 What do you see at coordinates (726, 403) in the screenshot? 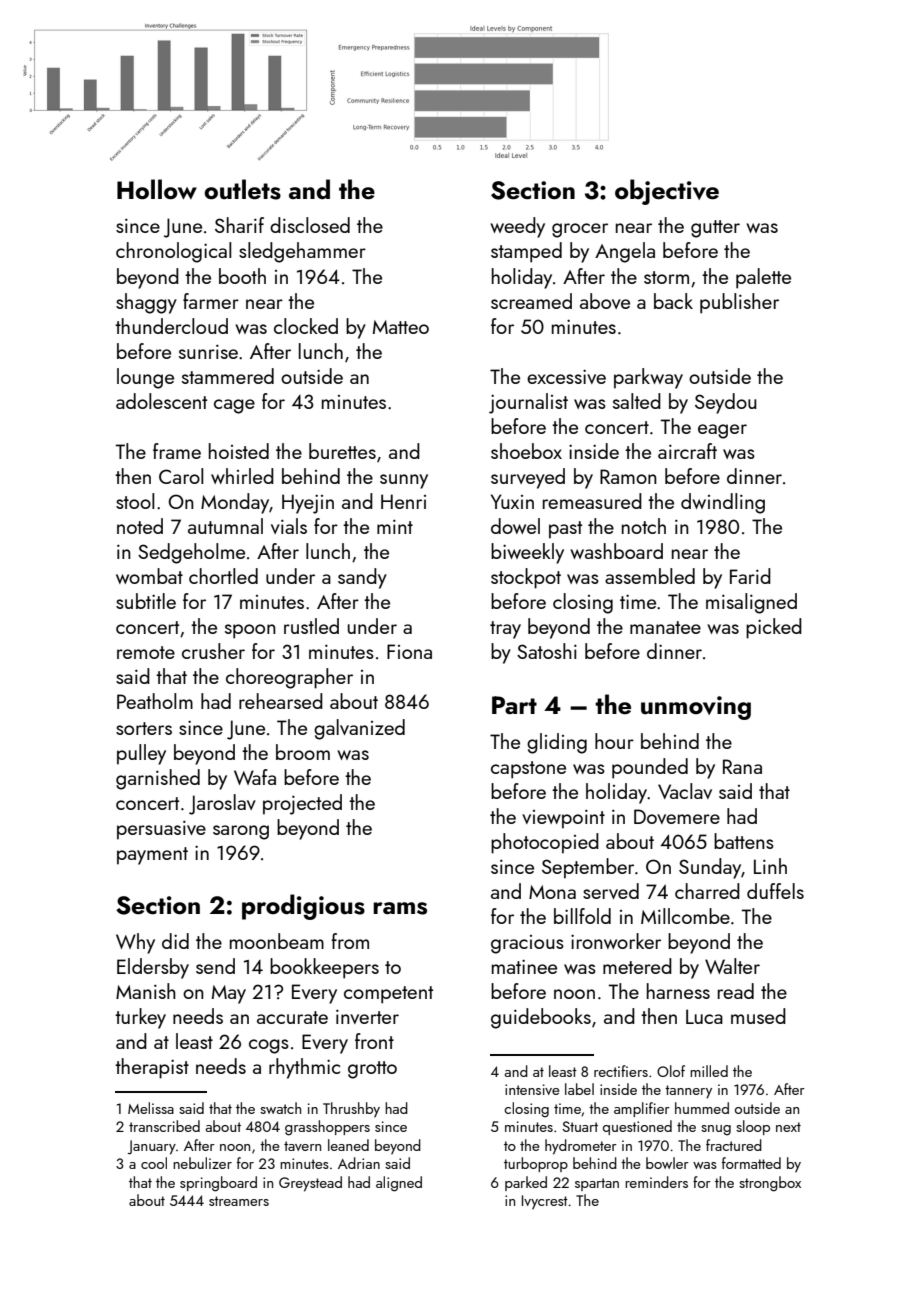
I see `Seydou` at bounding box center [726, 403].
